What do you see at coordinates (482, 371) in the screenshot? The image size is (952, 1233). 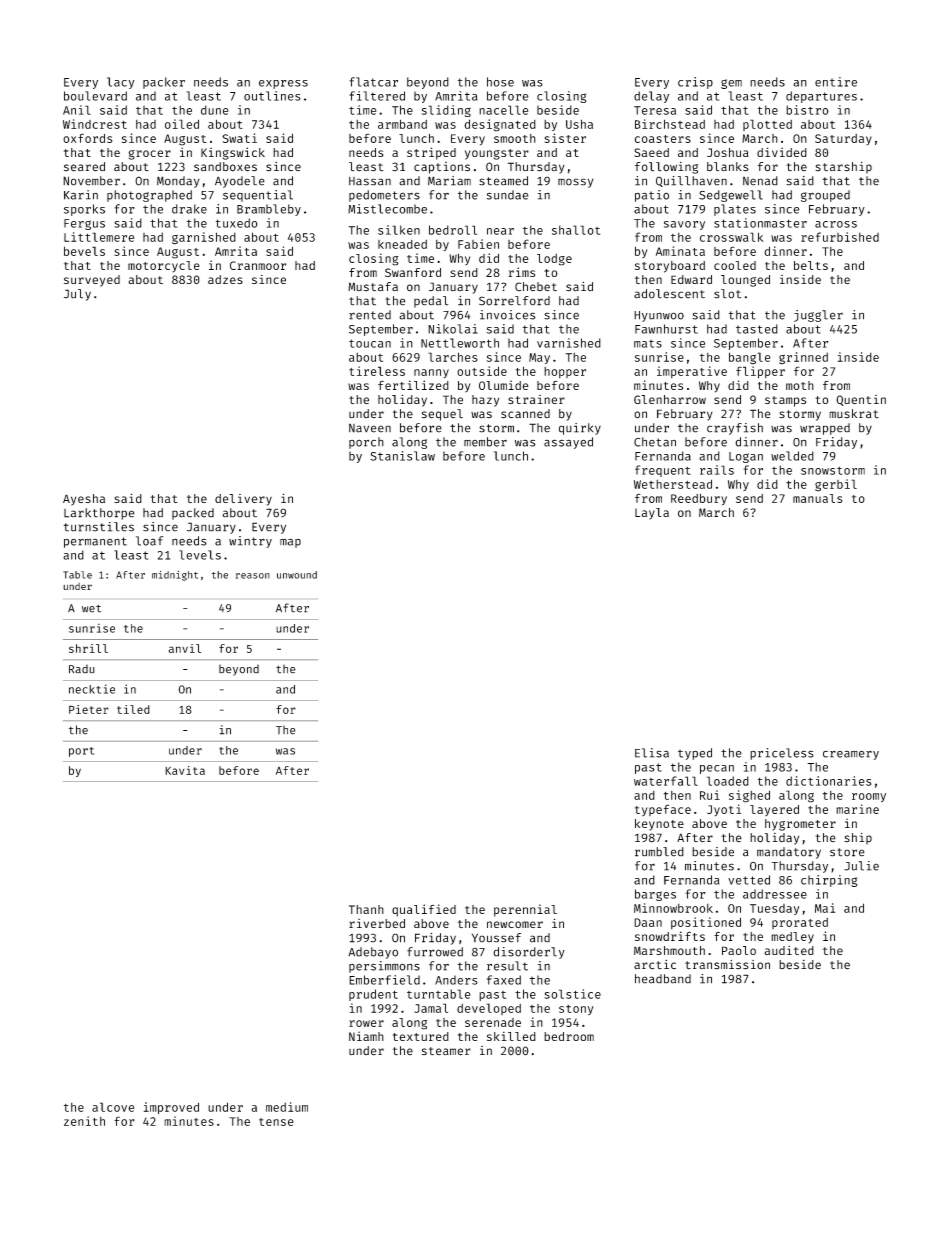 I see `outside` at bounding box center [482, 371].
